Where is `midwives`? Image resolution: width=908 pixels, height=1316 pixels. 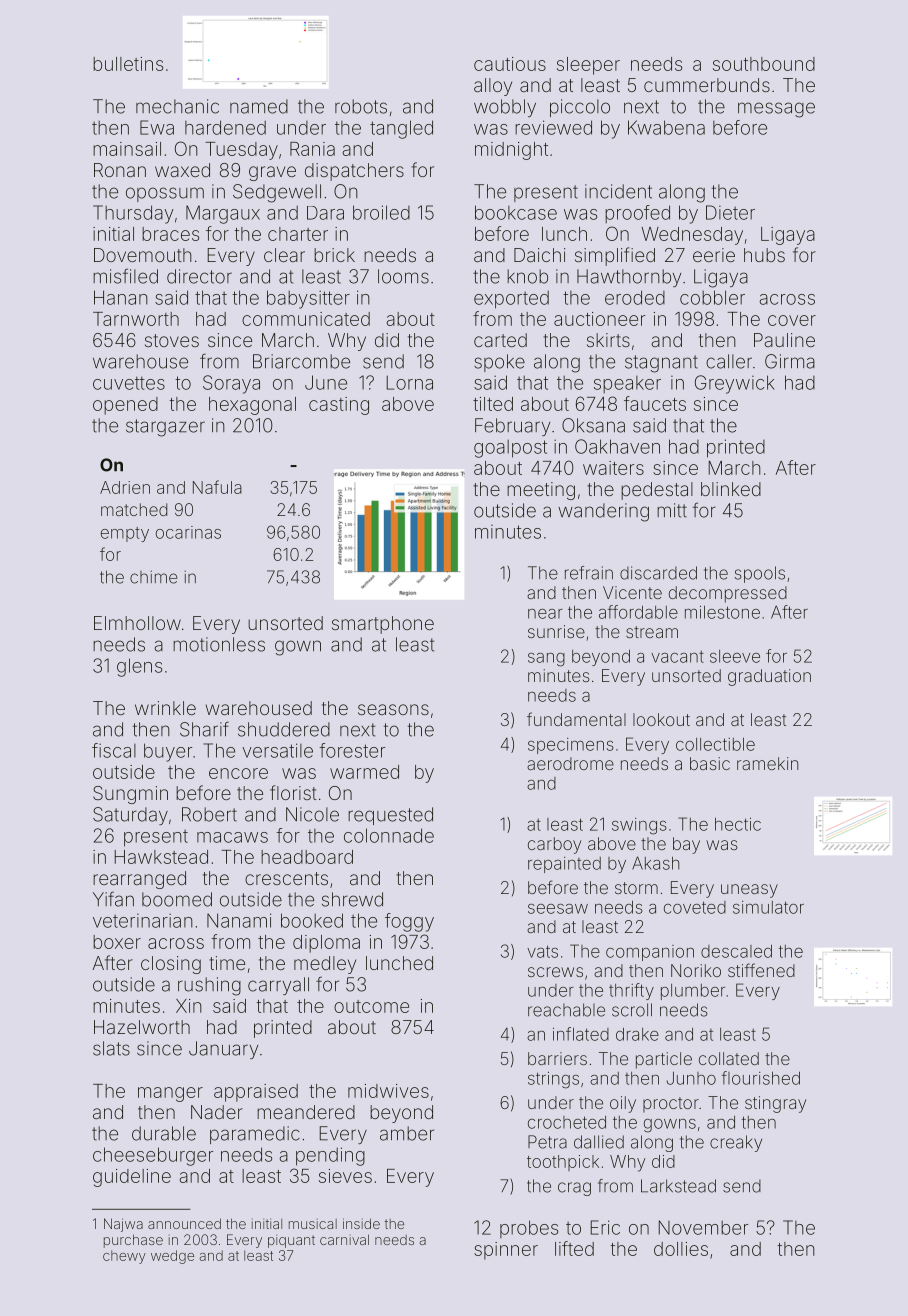
midwives is located at coordinates (388, 1091).
